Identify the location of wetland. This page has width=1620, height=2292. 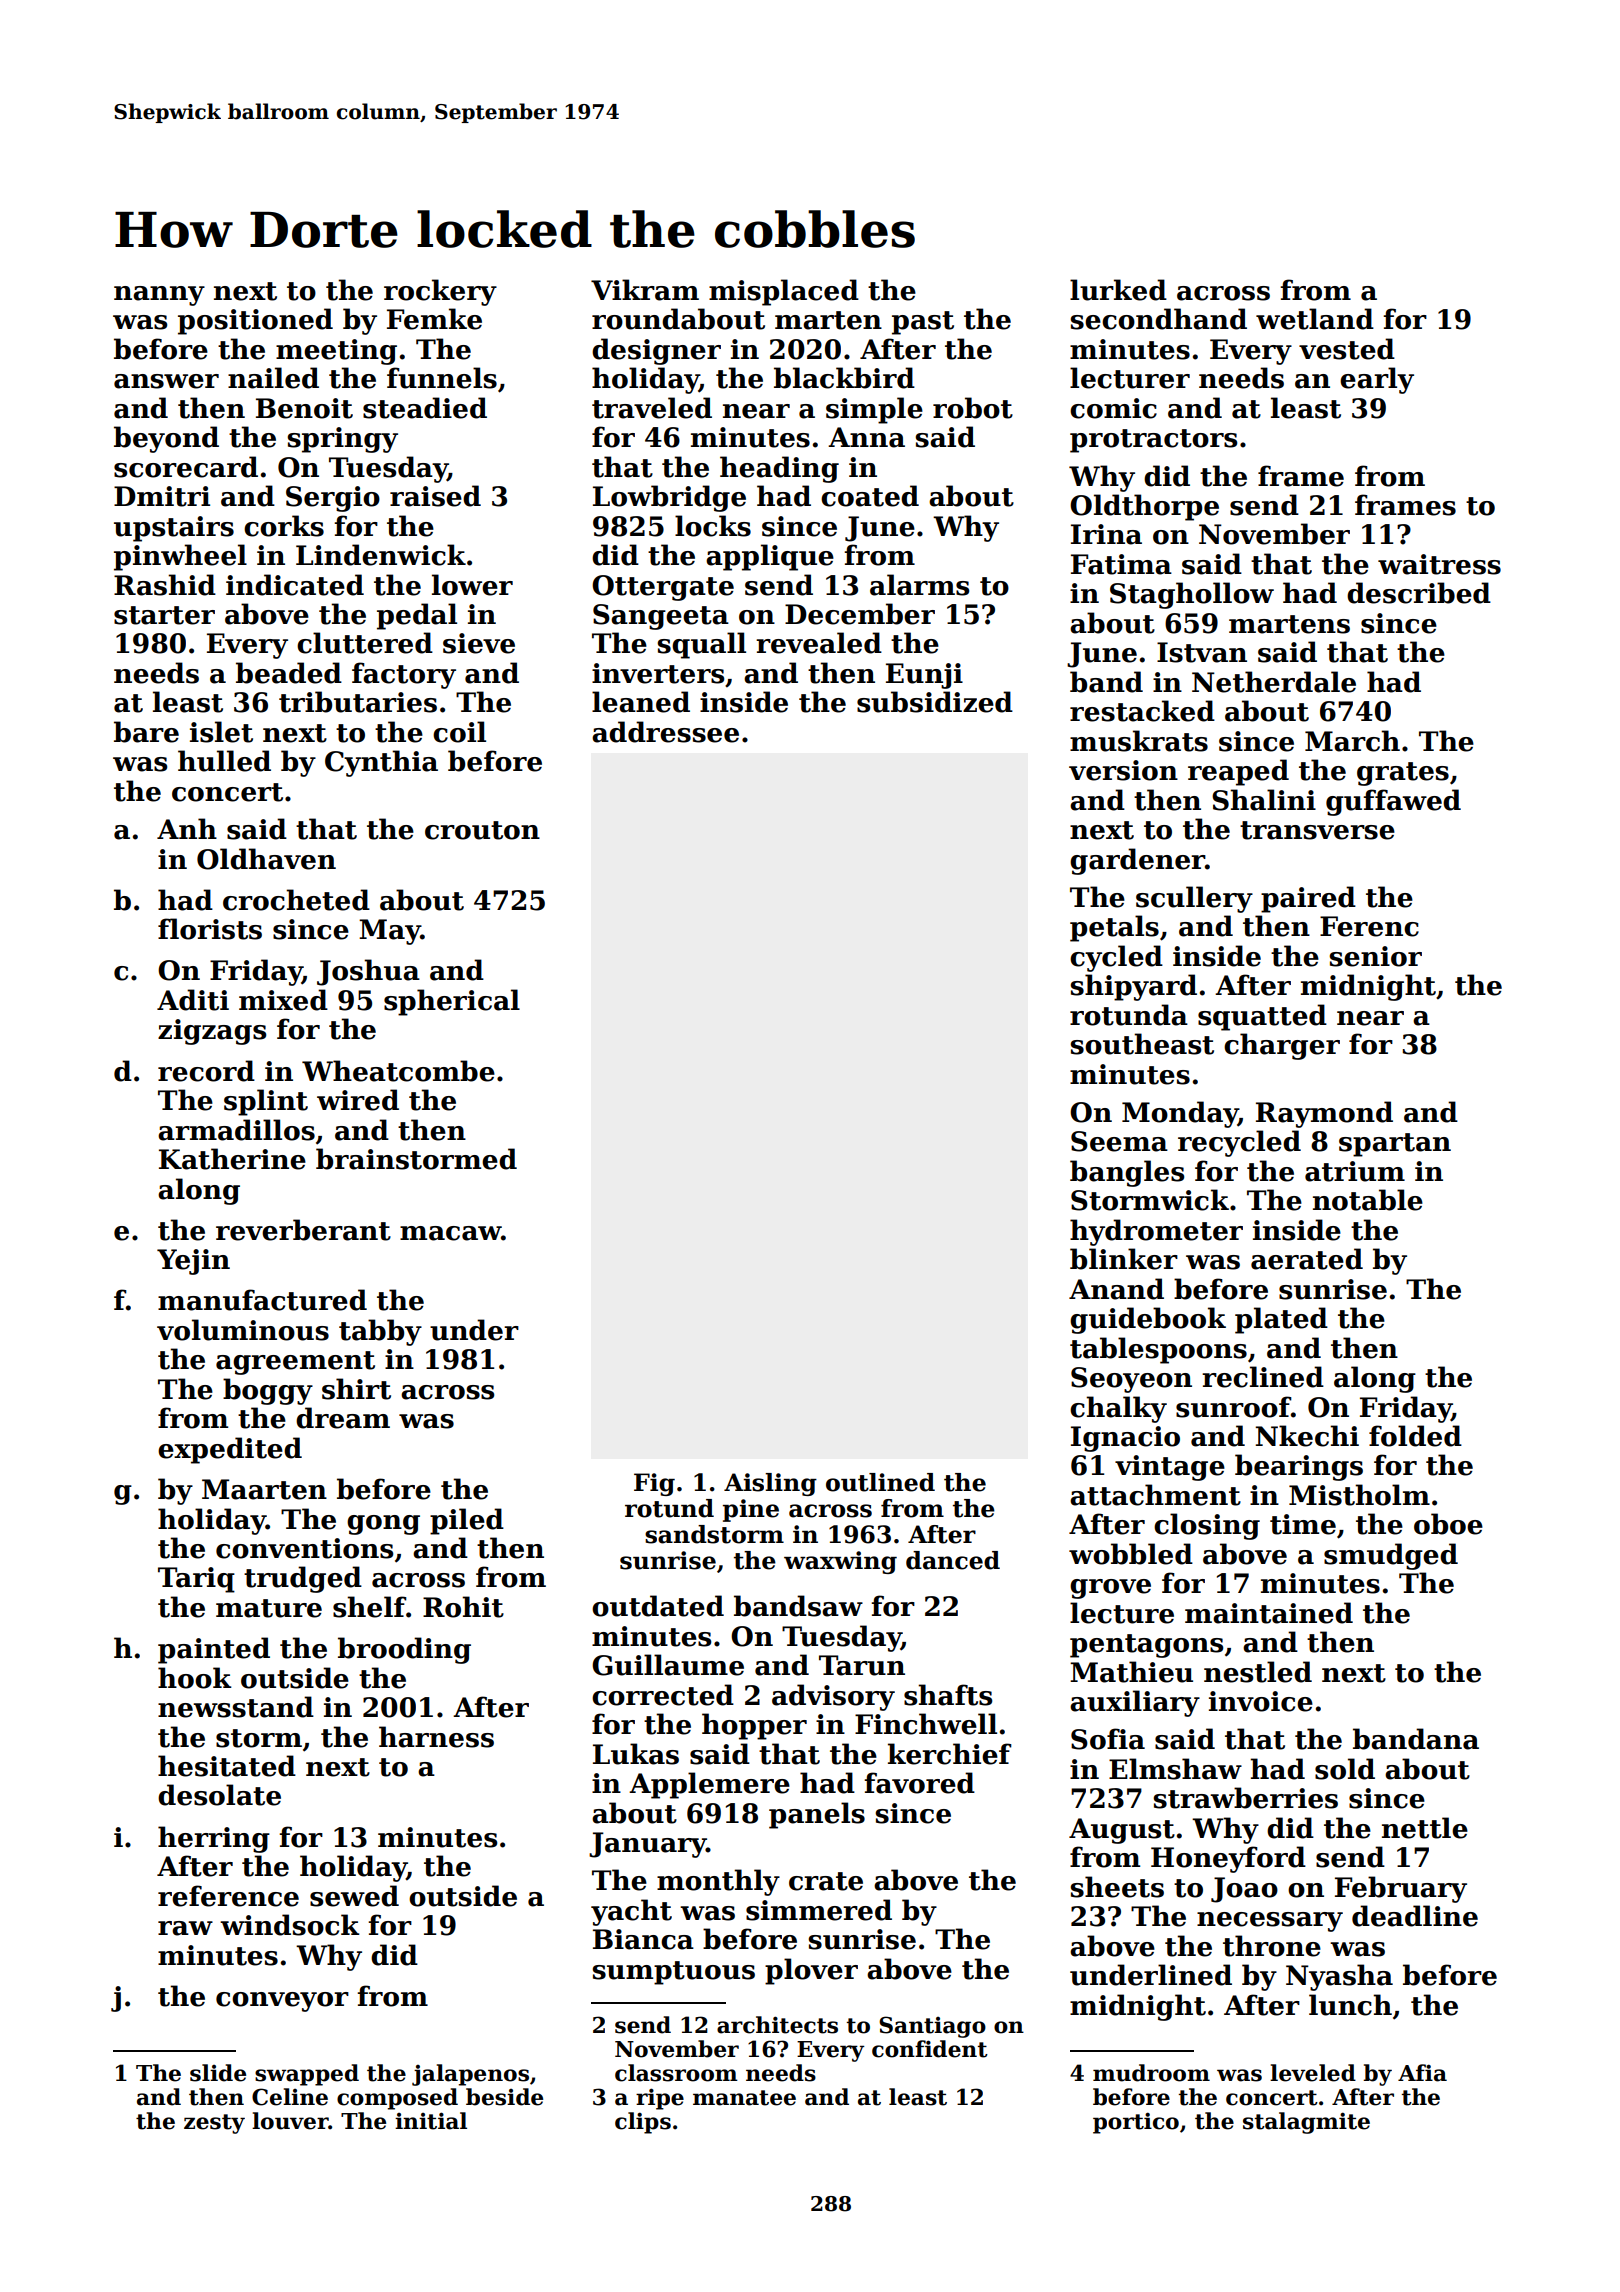
(1315, 319).
